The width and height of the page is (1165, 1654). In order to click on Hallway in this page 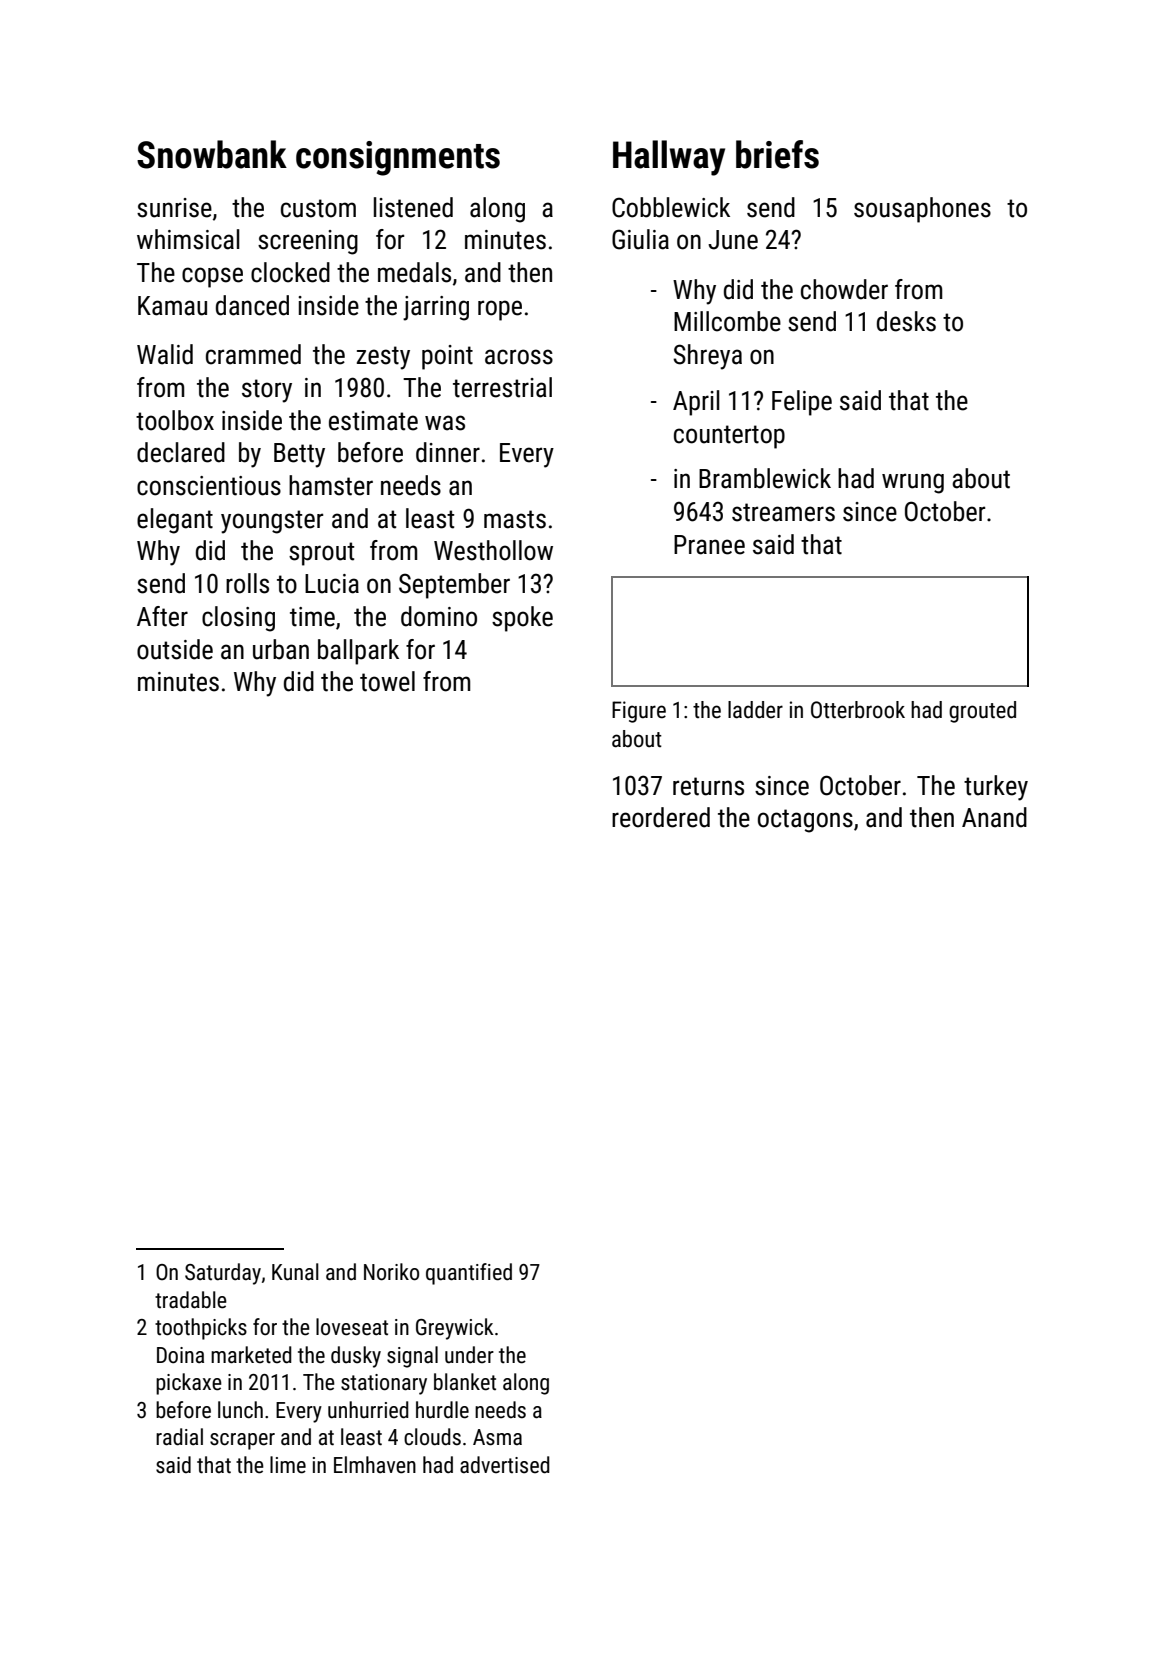, I will do `click(669, 158)`.
